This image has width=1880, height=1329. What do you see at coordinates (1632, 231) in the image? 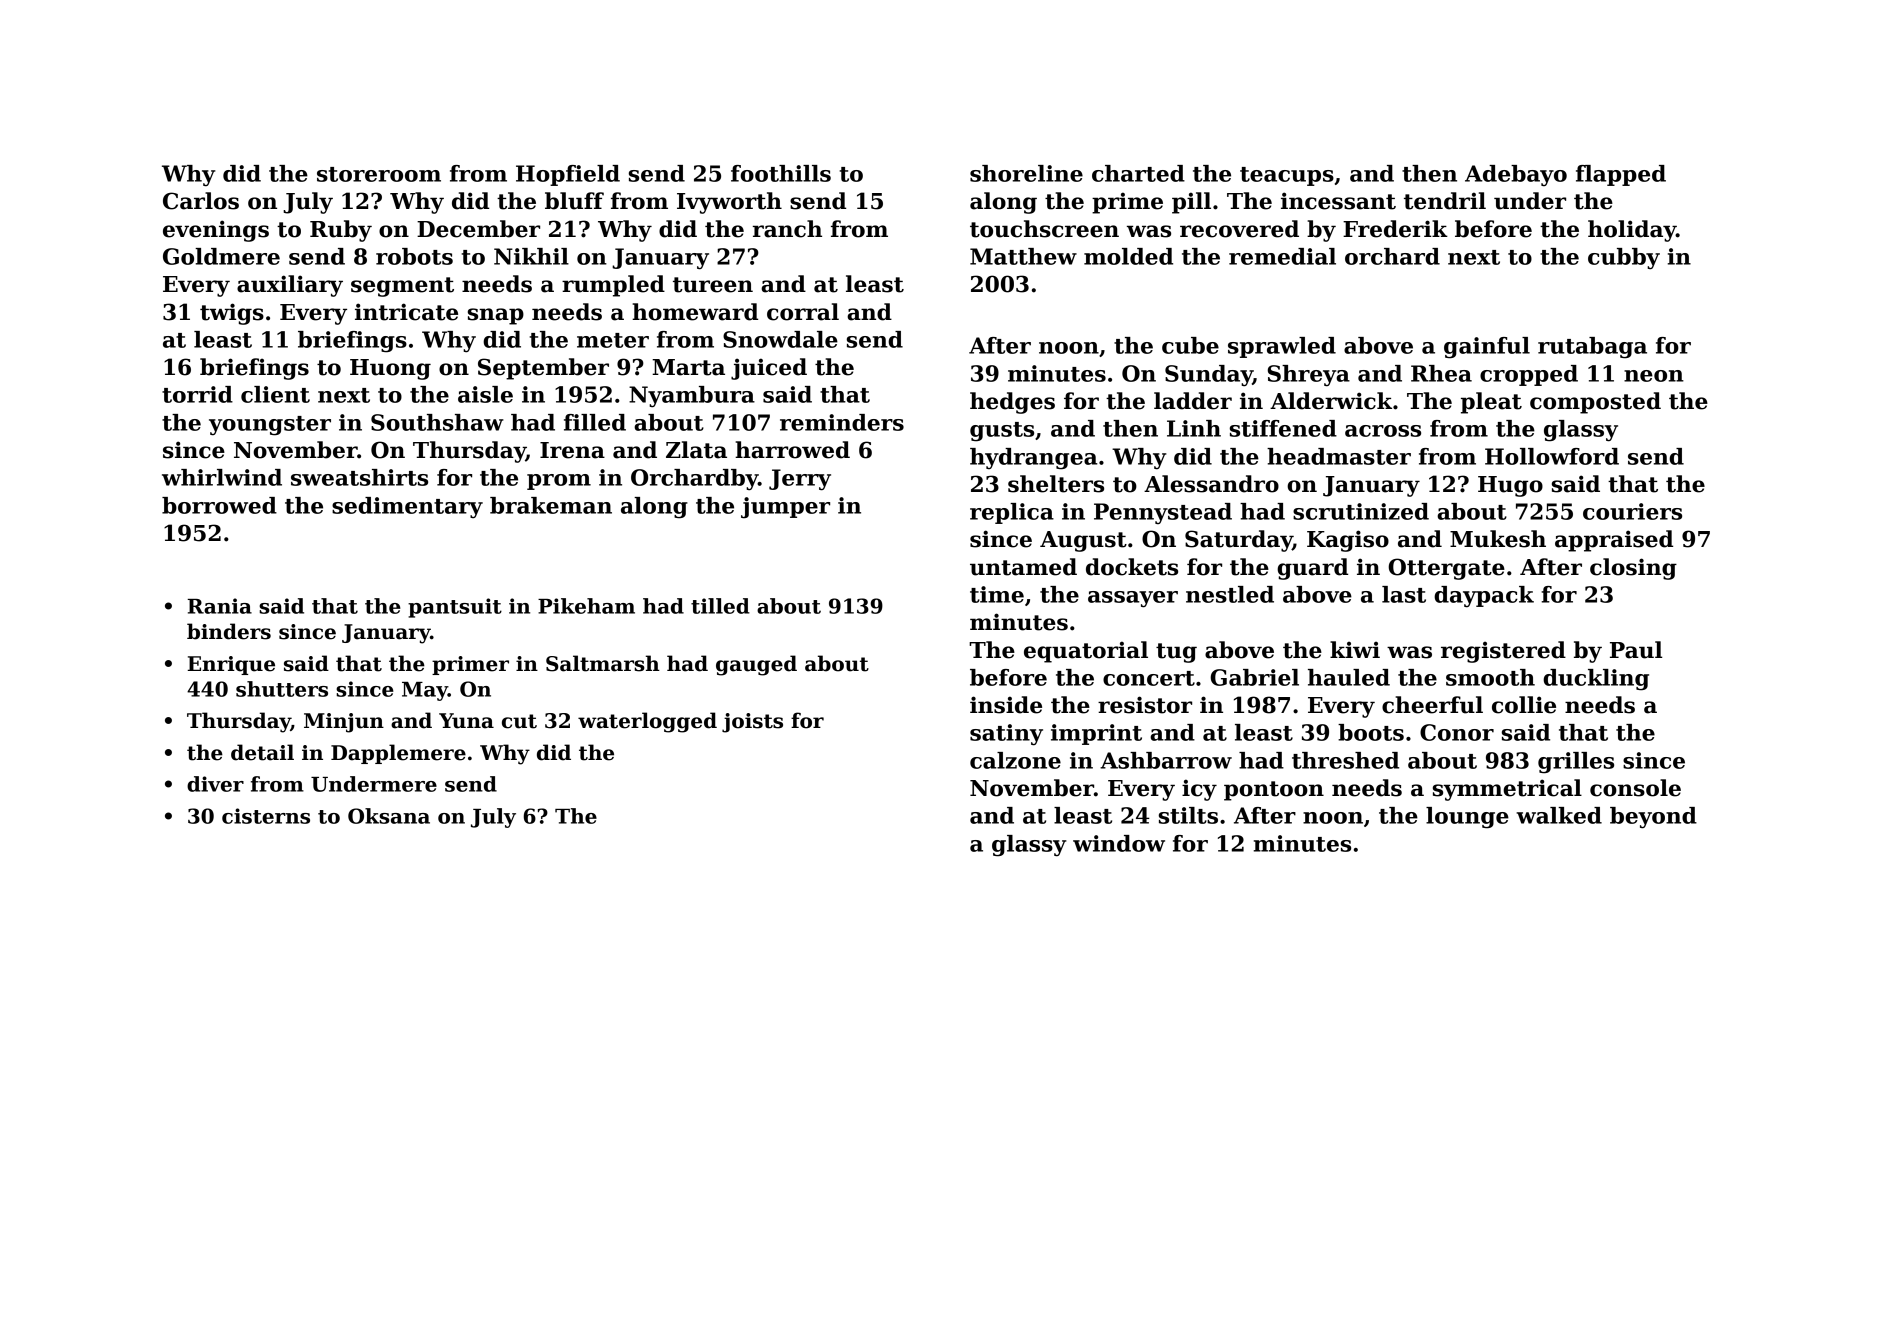
I see `holiday` at bounding box center [1632, 231].
